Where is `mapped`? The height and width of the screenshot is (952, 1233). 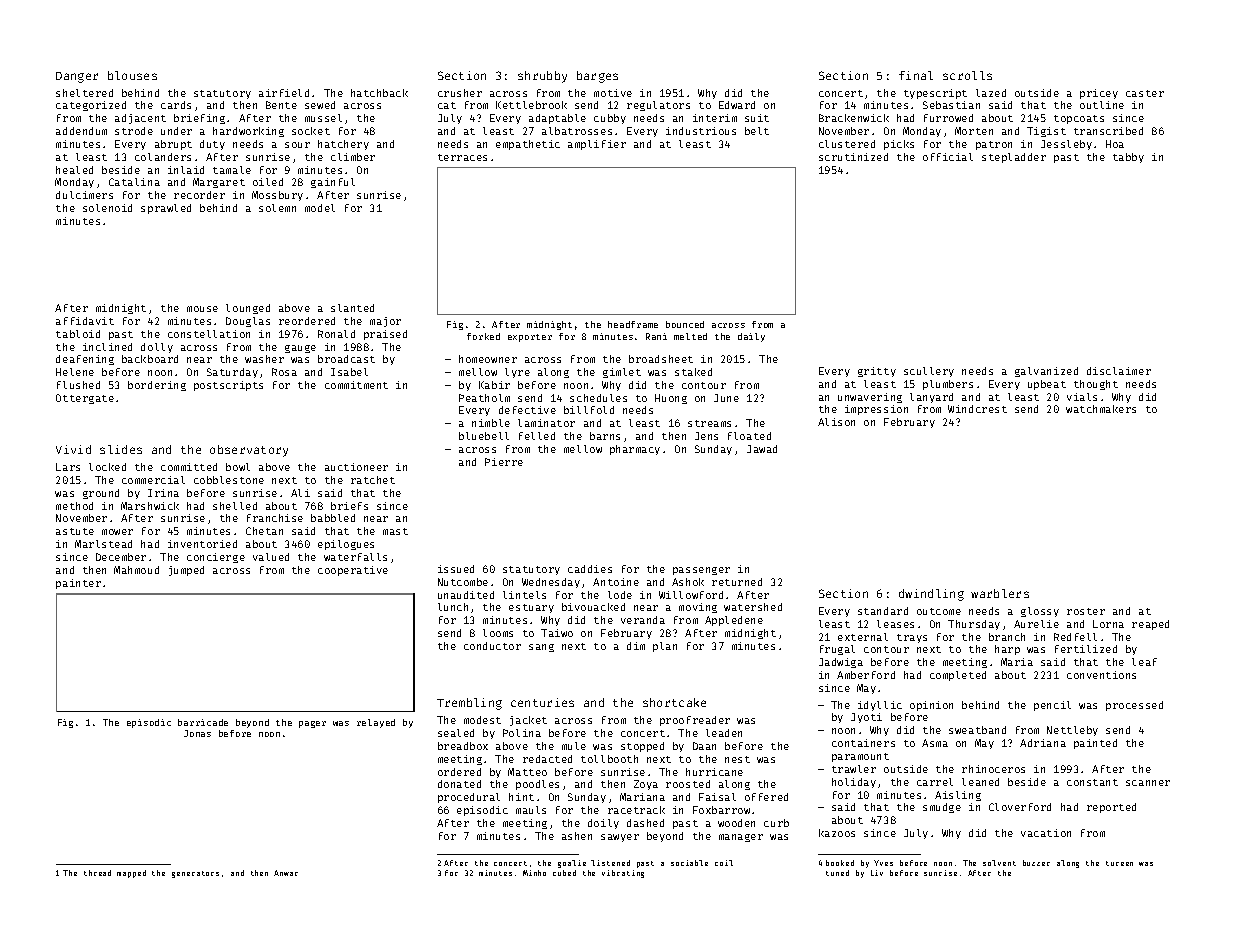
mapped is located at coordinates (131, 874).
